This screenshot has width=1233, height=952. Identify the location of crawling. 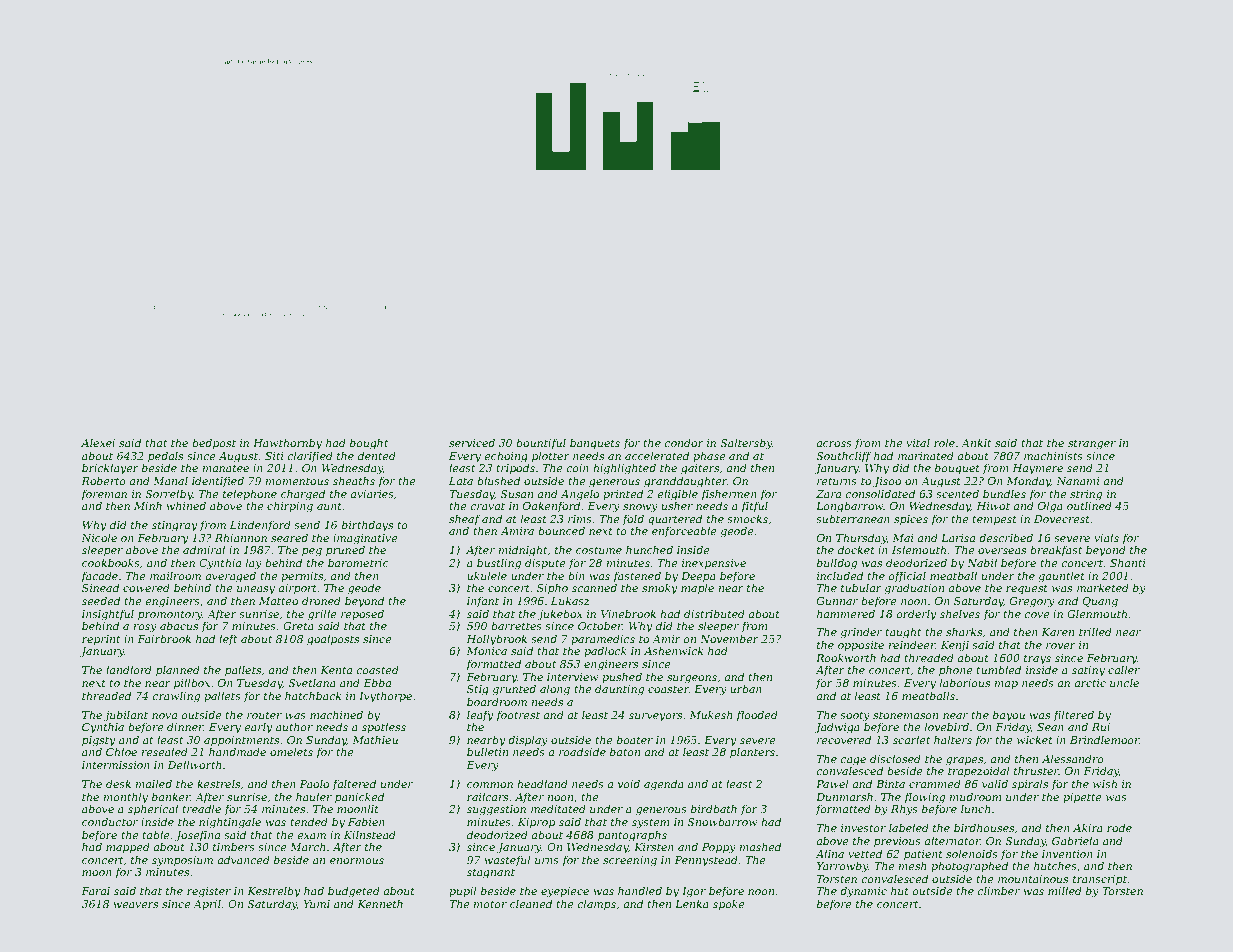
(176, 697).
